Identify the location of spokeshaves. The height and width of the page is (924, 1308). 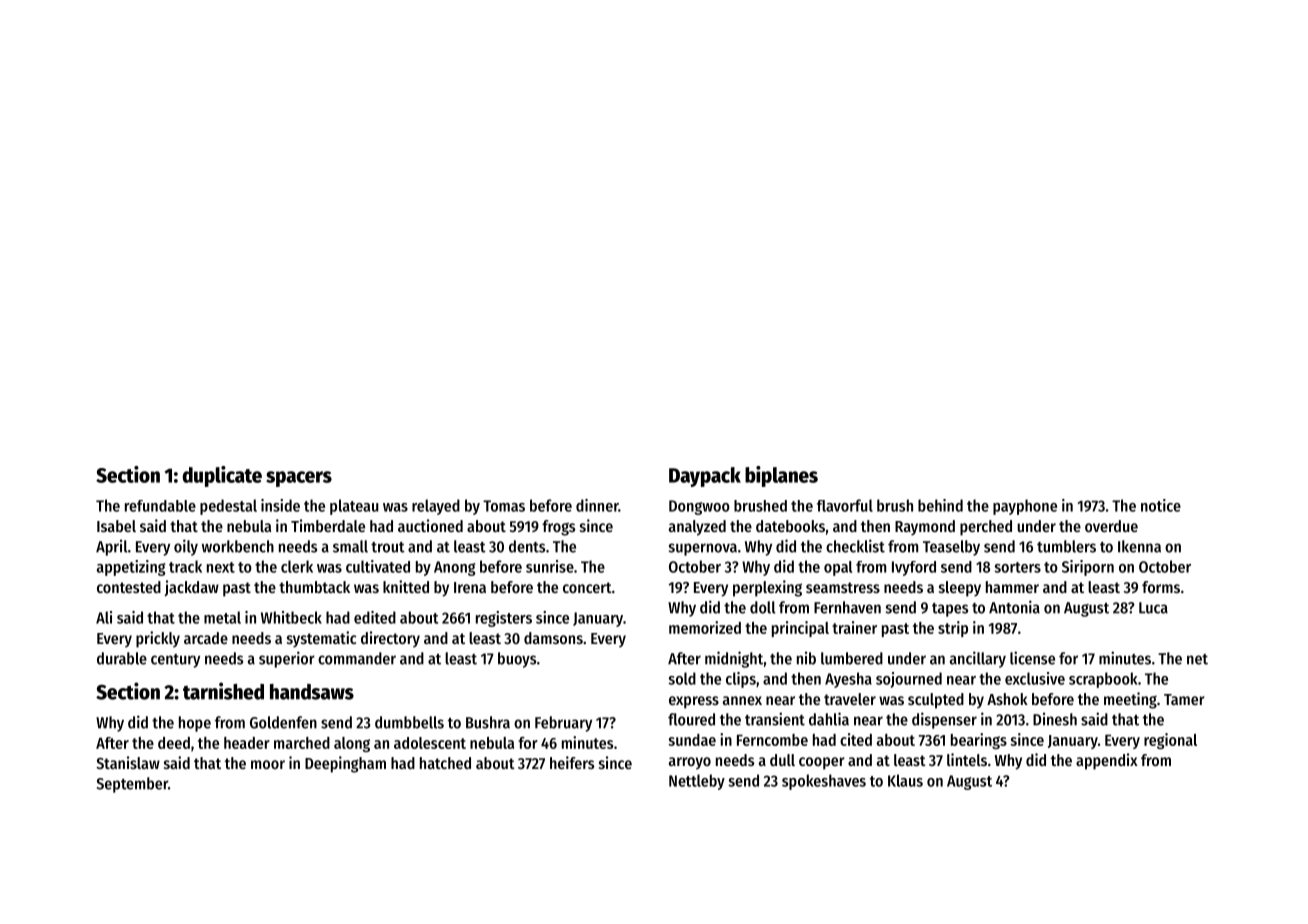
(824, 782).
